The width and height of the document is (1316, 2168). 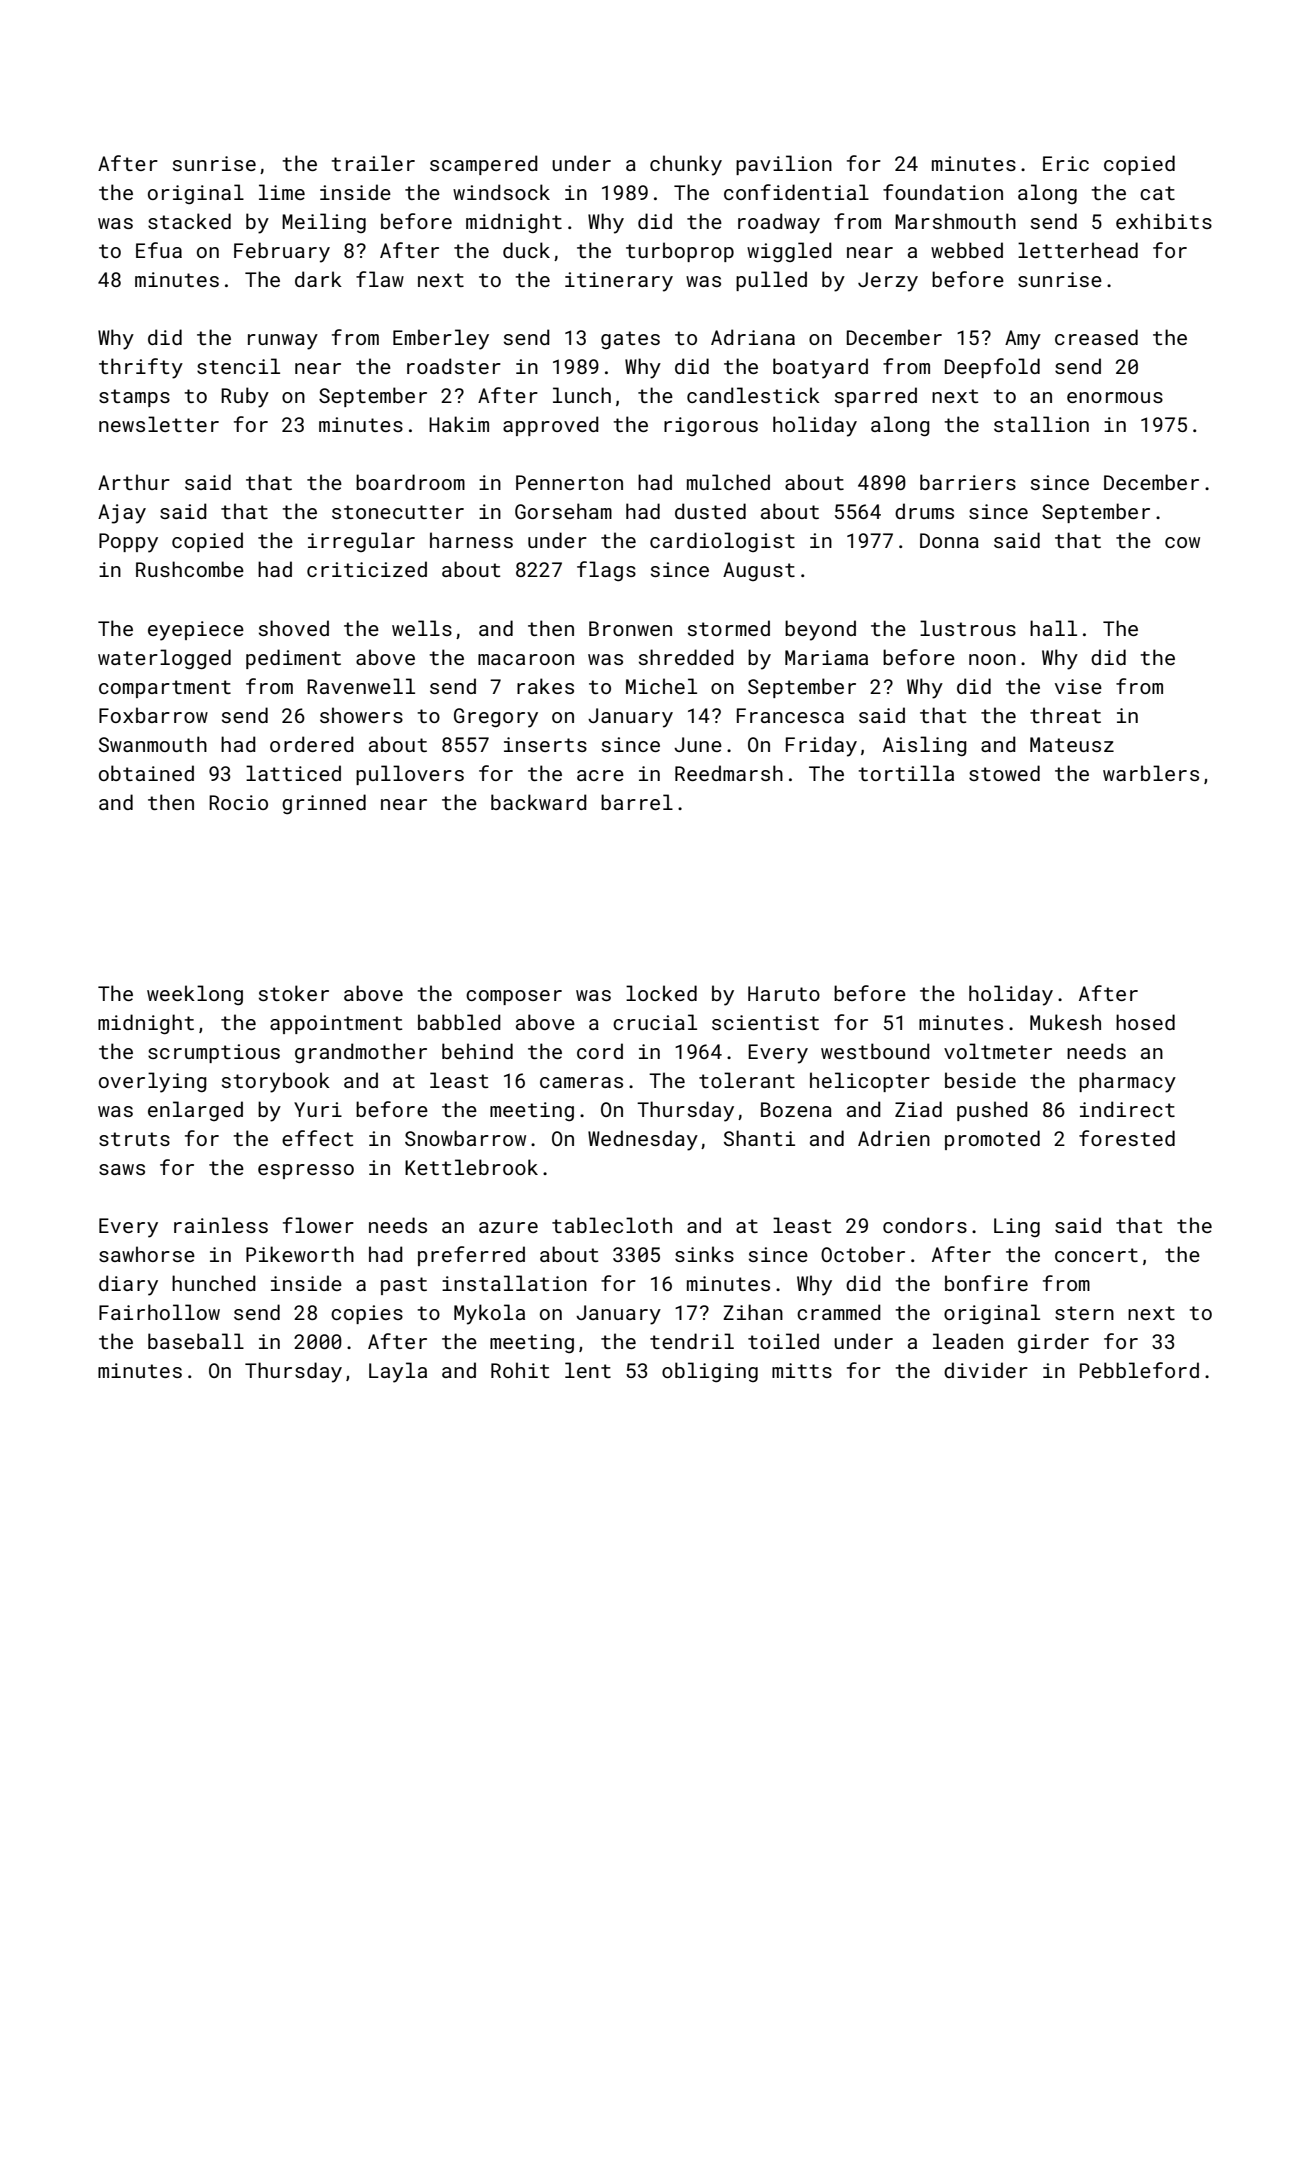 What do you see at coordinates (704, 1254) in the document?
I see `sinks` at bounding box center [704, 1254].
